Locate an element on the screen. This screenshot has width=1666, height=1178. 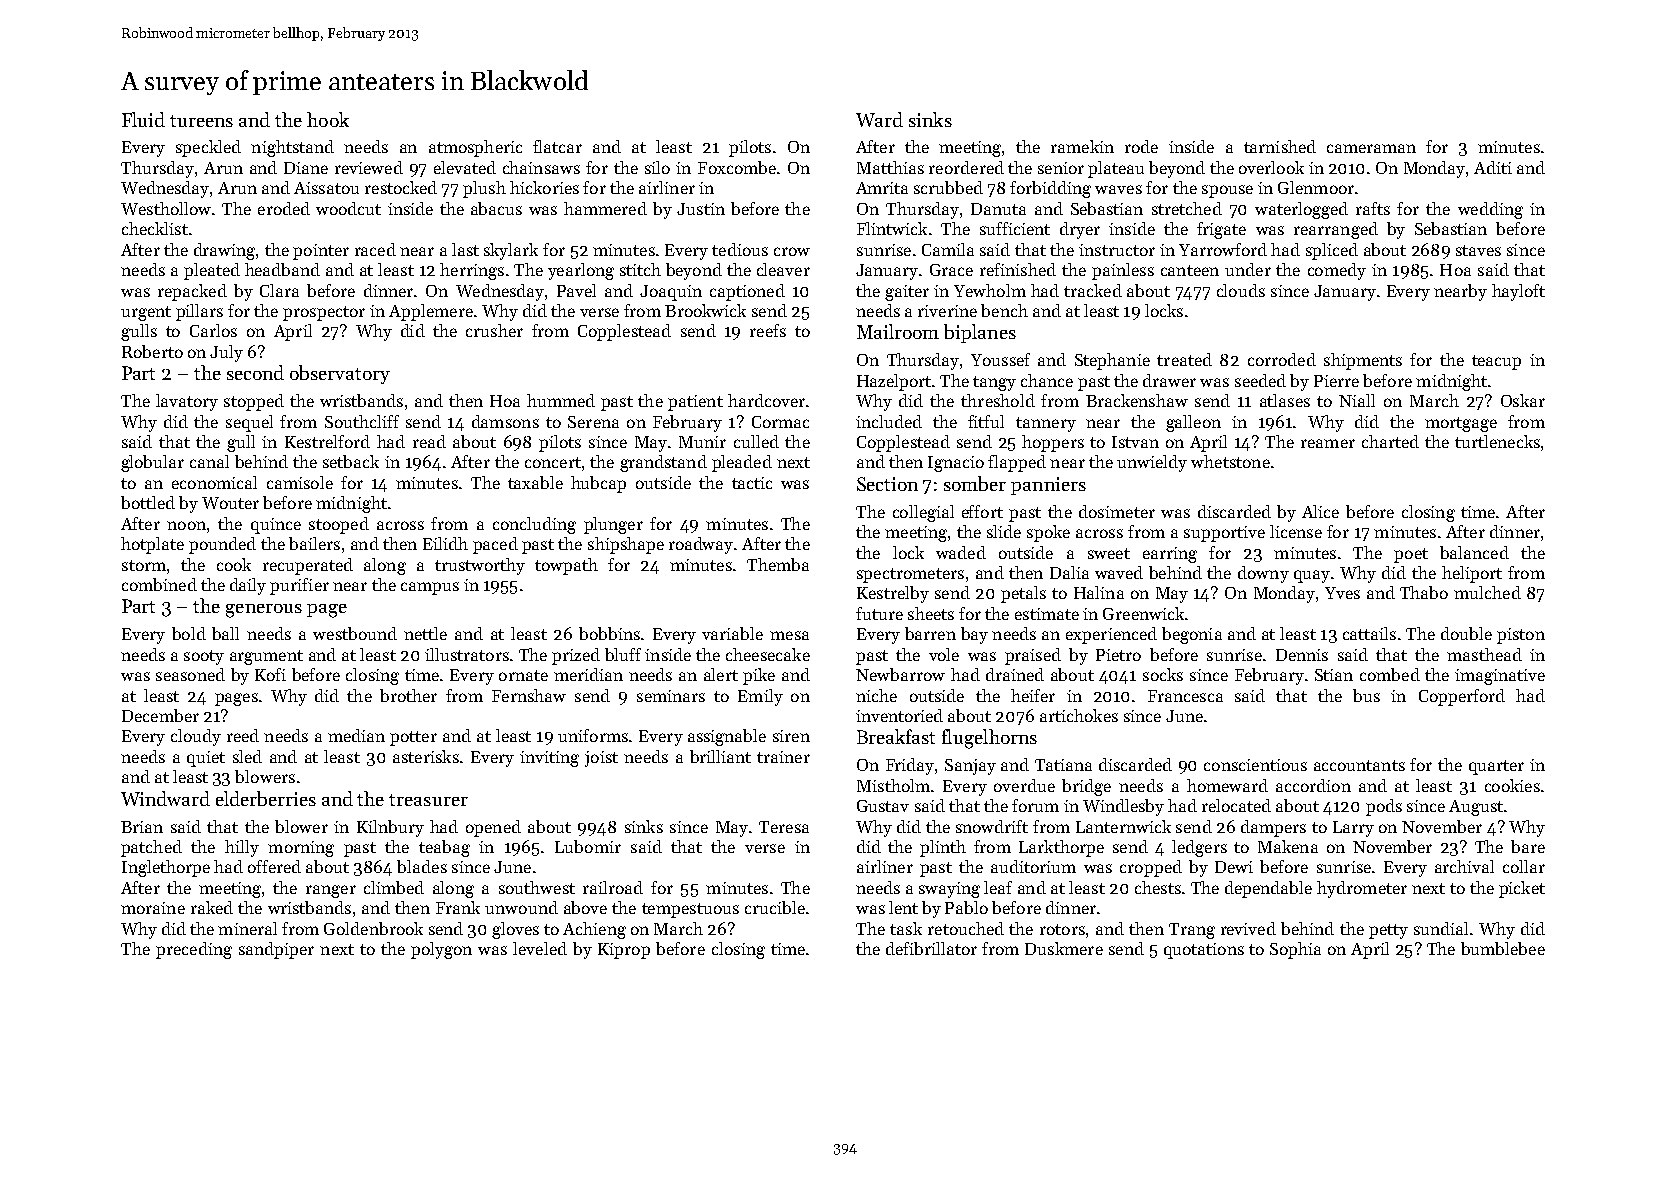
charted is located at coordinates (1390, 441).
